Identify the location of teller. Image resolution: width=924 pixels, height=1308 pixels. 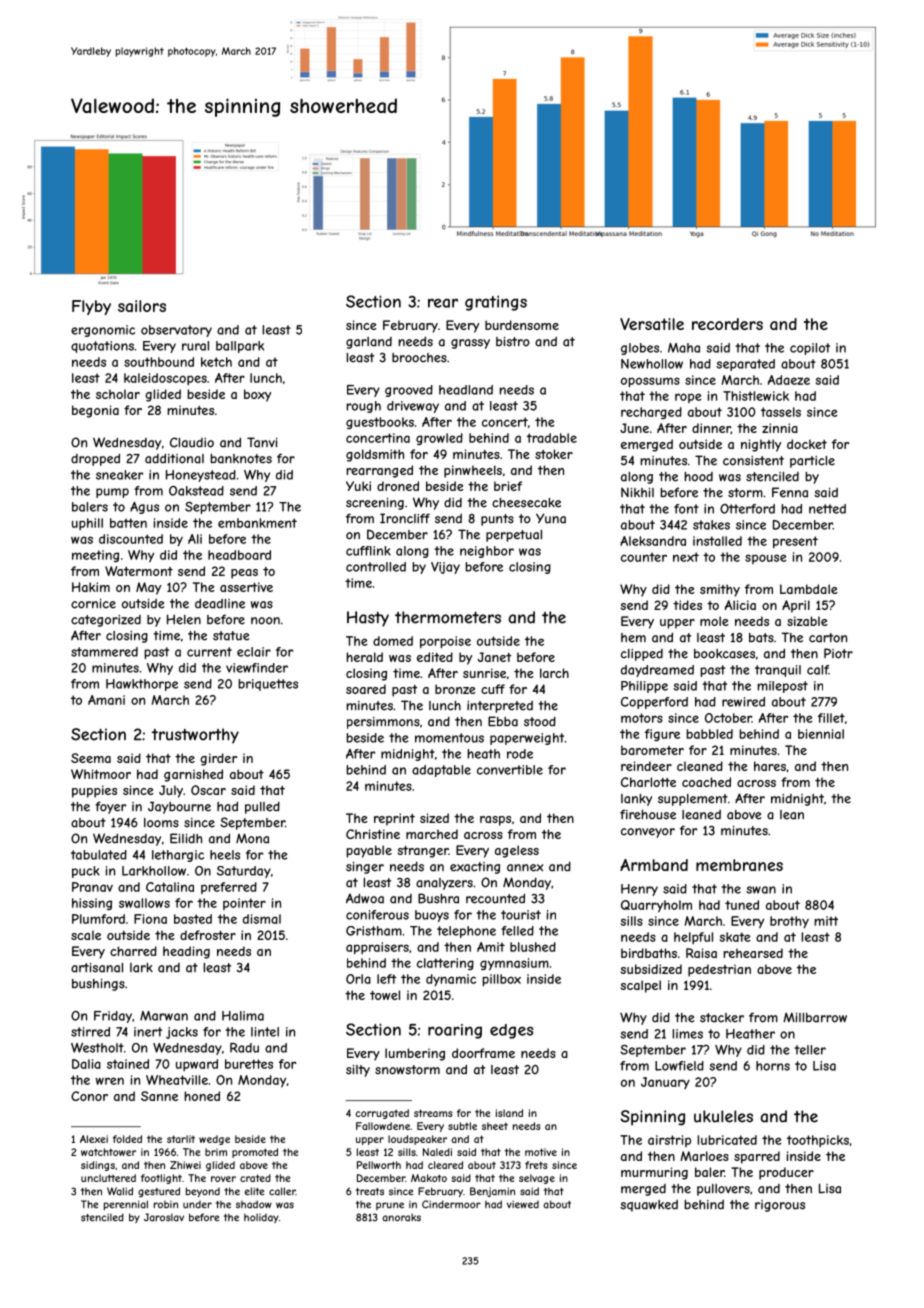
(810, 1050).
